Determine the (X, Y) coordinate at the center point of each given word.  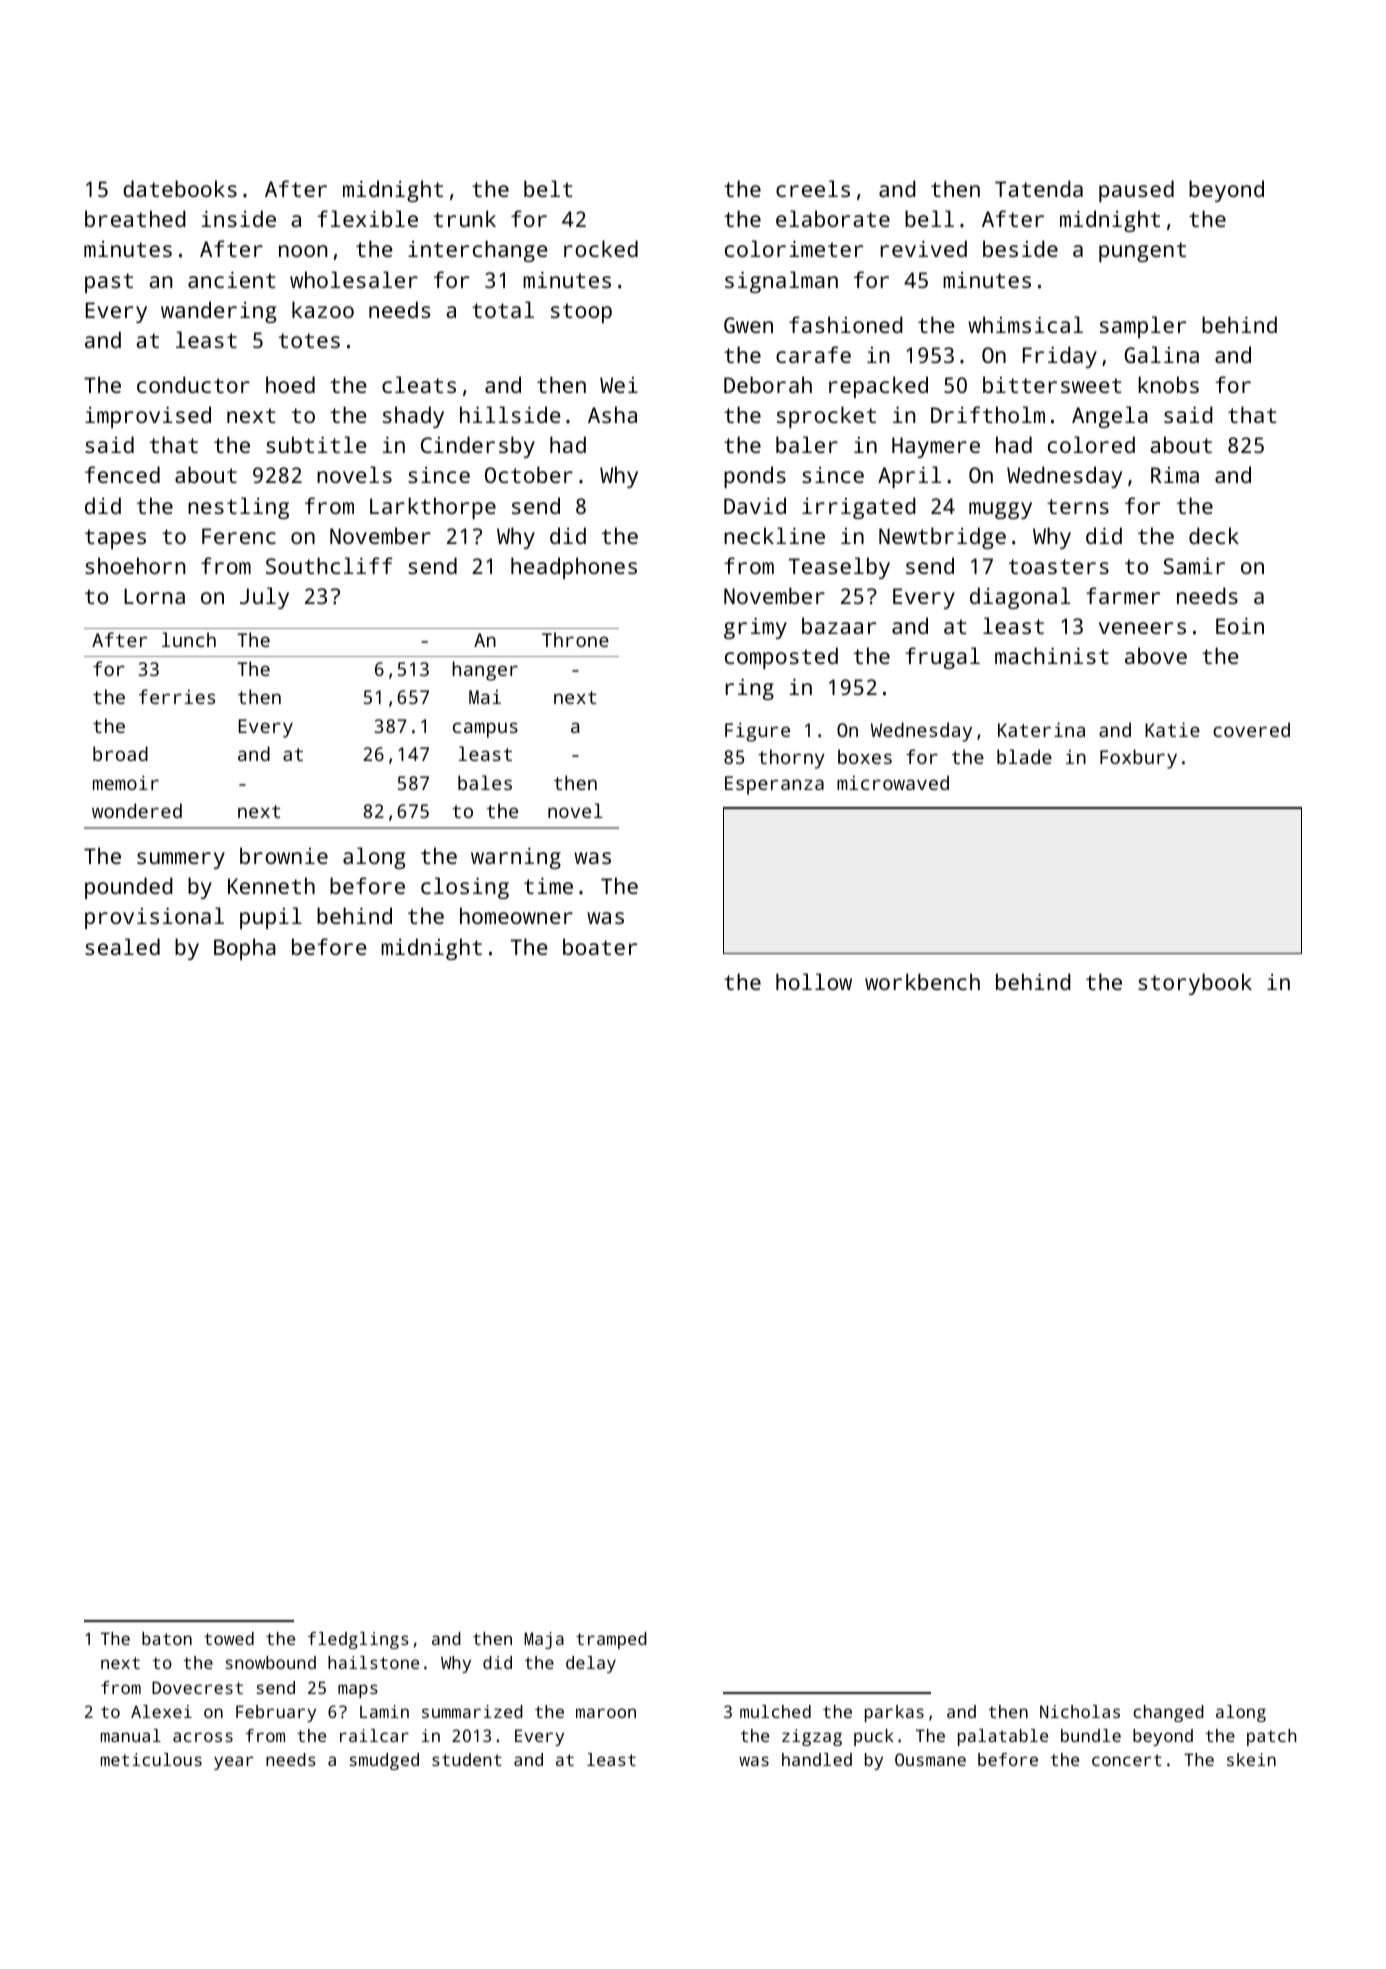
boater (600, 946)
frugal (942, 658)
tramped (611, 1640)
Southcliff (329, 565)
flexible (367, 218)
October (529, 474)
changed (1168, 1713)
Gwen (748, 325)
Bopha (245, 949)
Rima (1175, 475)
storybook (1195, 984)
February (276, 1713)
